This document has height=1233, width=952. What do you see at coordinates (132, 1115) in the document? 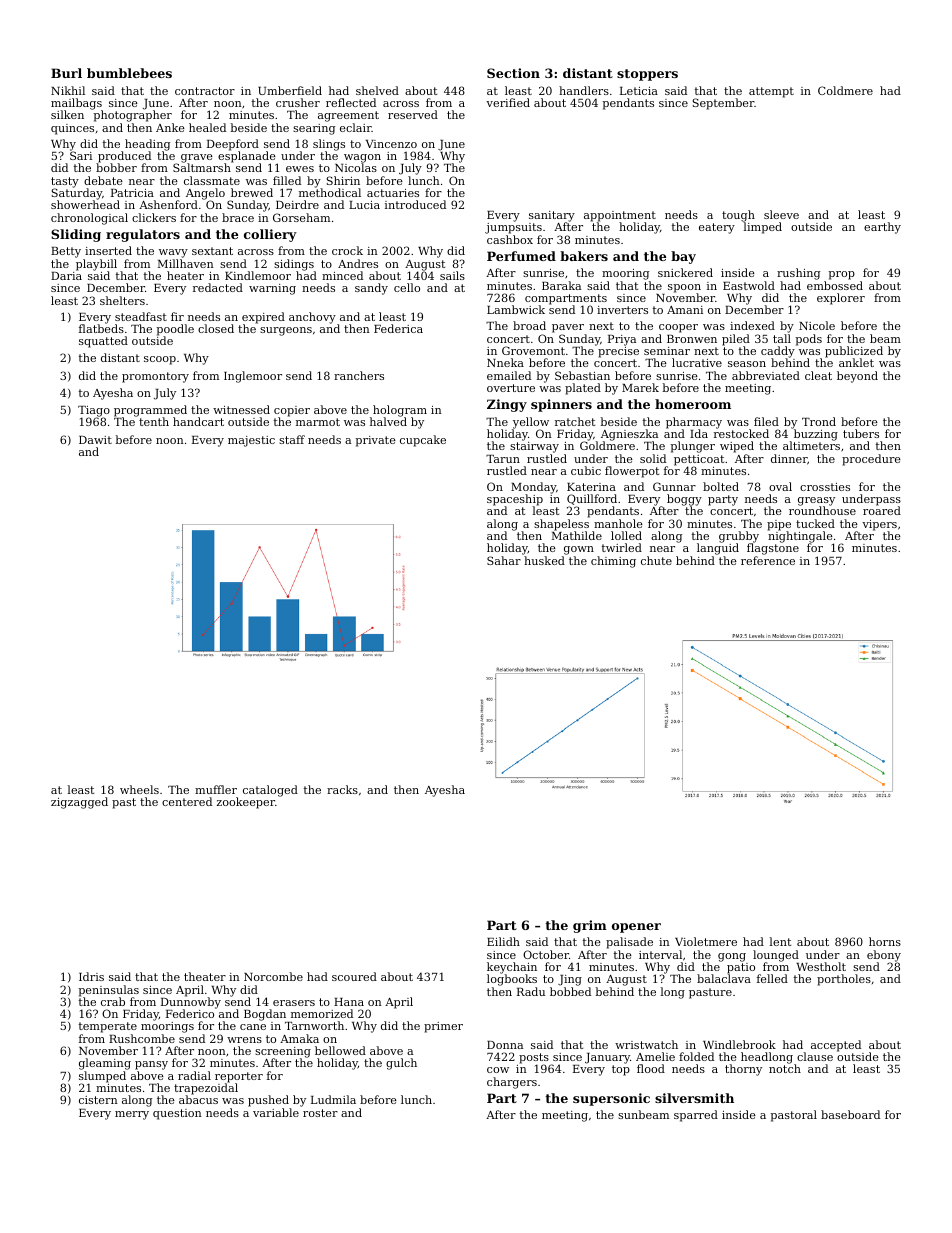
I see `merry` at bounding box center [132, 1115].
